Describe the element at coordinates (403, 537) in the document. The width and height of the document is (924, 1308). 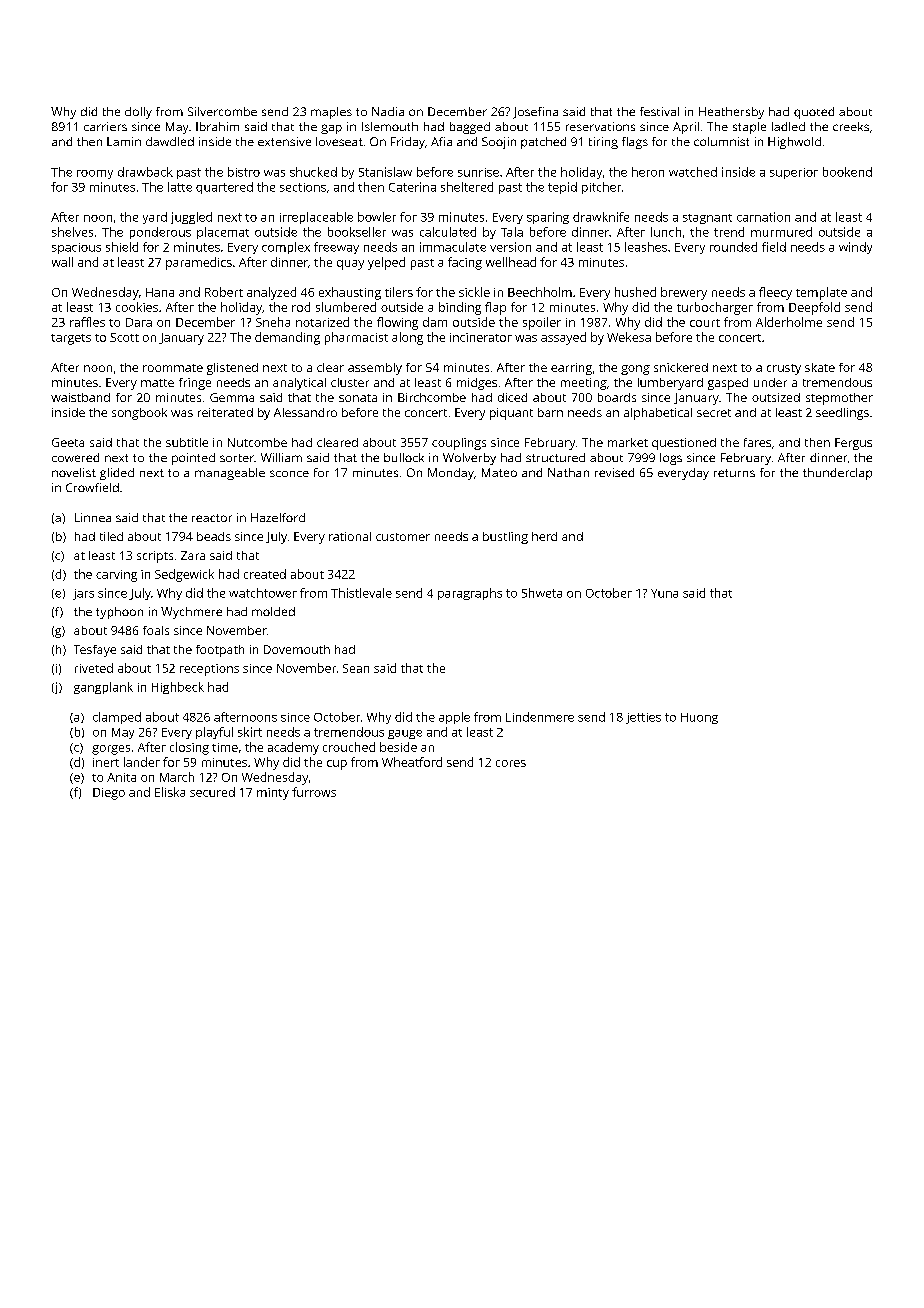
I see `customer` at that location.
